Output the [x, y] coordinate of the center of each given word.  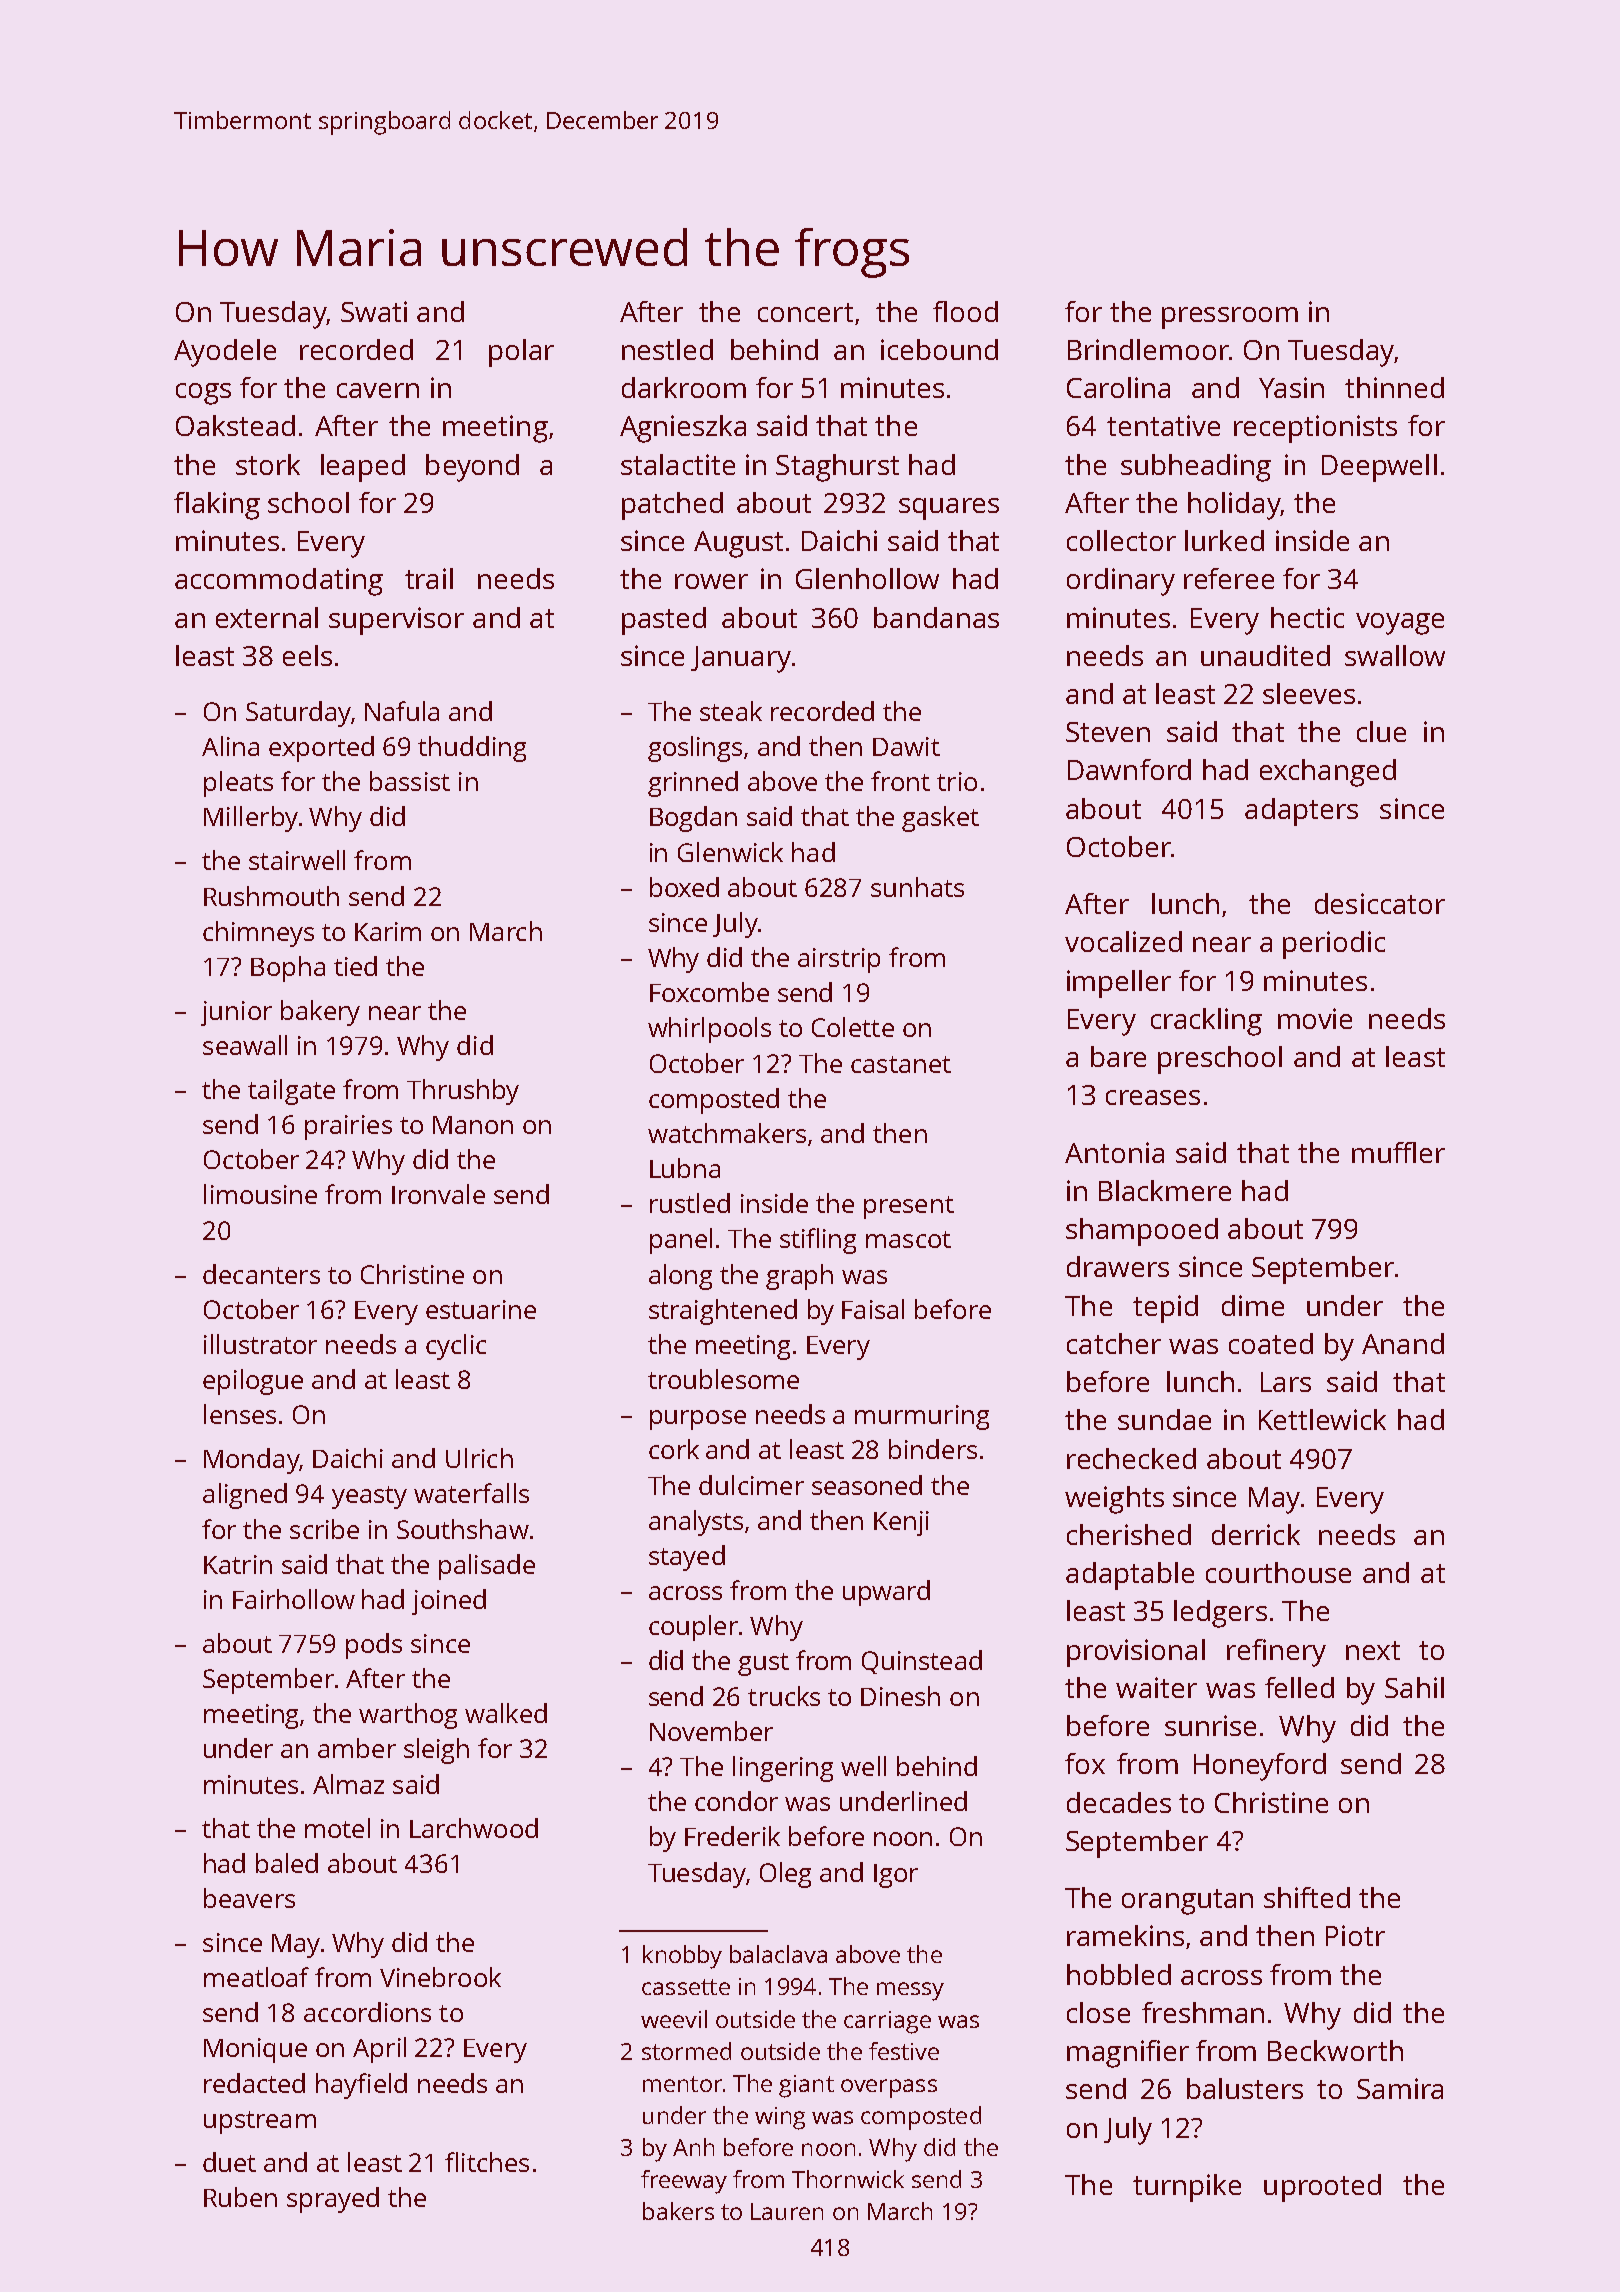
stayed [687, 1558]
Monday [251, 1461]
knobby [682, 1957]
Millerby [251, 819]
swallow [1395, 655]
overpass [889, 2088]
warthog [408, 1716]
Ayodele [225, 353]
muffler [1398, 1152]
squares [949, 509]
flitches [487, 2162]
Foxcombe [709, 992]
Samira [1400, 2088]
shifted [1307, 1897]
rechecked [1131, 1458]
